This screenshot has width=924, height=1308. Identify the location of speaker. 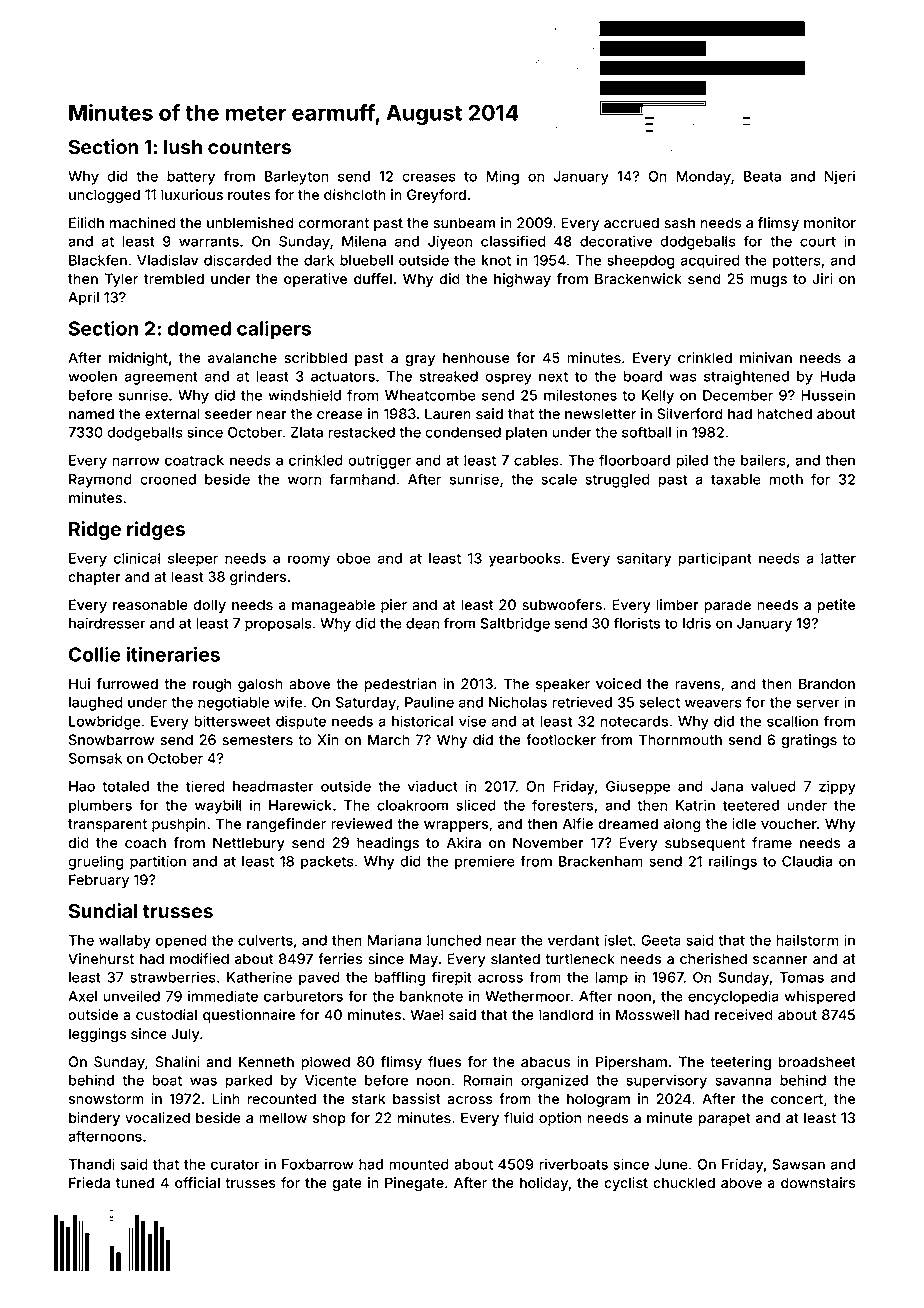
(563, 685).
